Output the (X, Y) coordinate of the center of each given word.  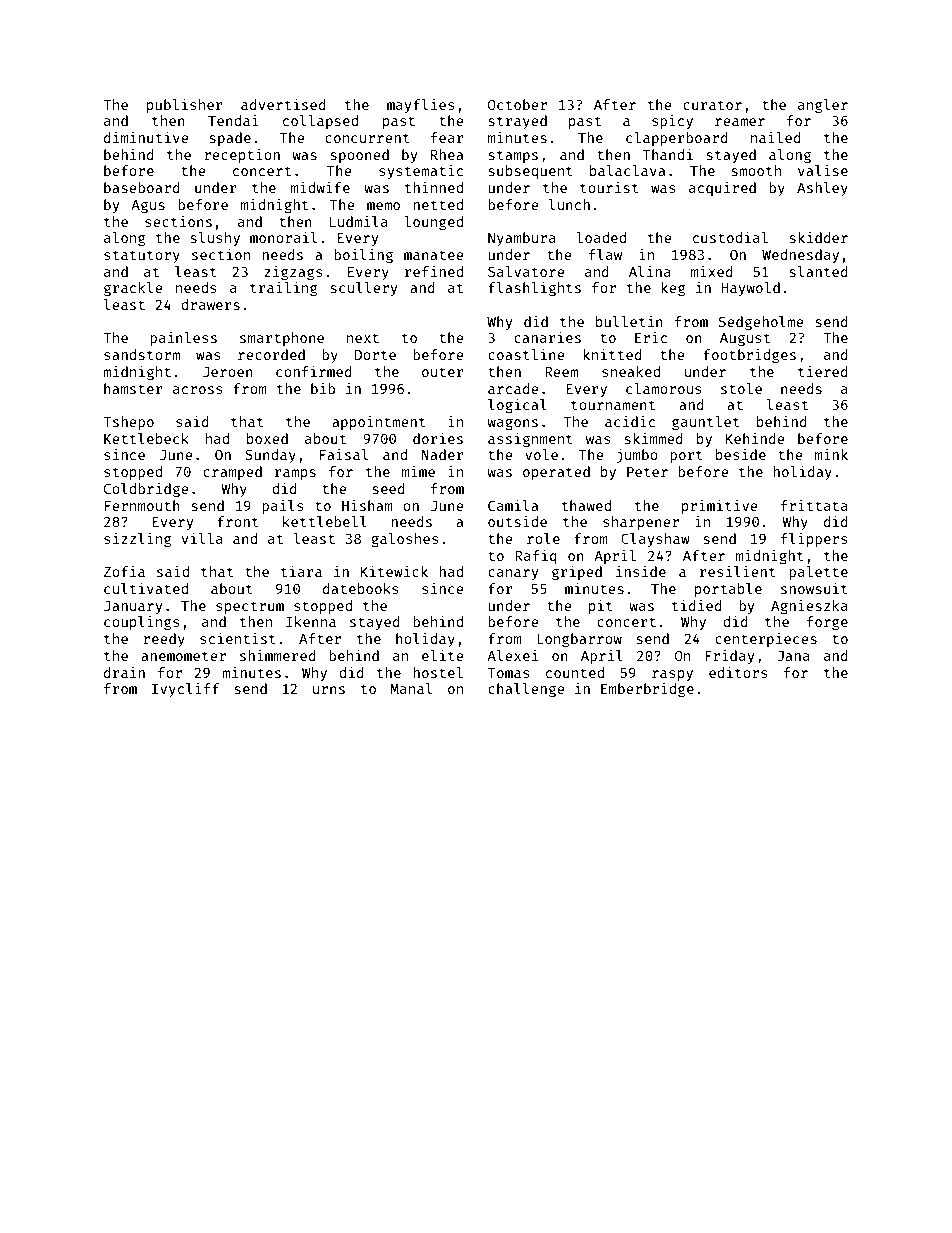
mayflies (420, 106)
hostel (438, 672)
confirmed (314, 371)
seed (389, 488)
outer (443, 372)
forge (827, 623)
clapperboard (677, 139)
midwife (320, 187)
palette (818, 573)
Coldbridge (146, 490)
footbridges (749, 356)
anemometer (183, 656)
